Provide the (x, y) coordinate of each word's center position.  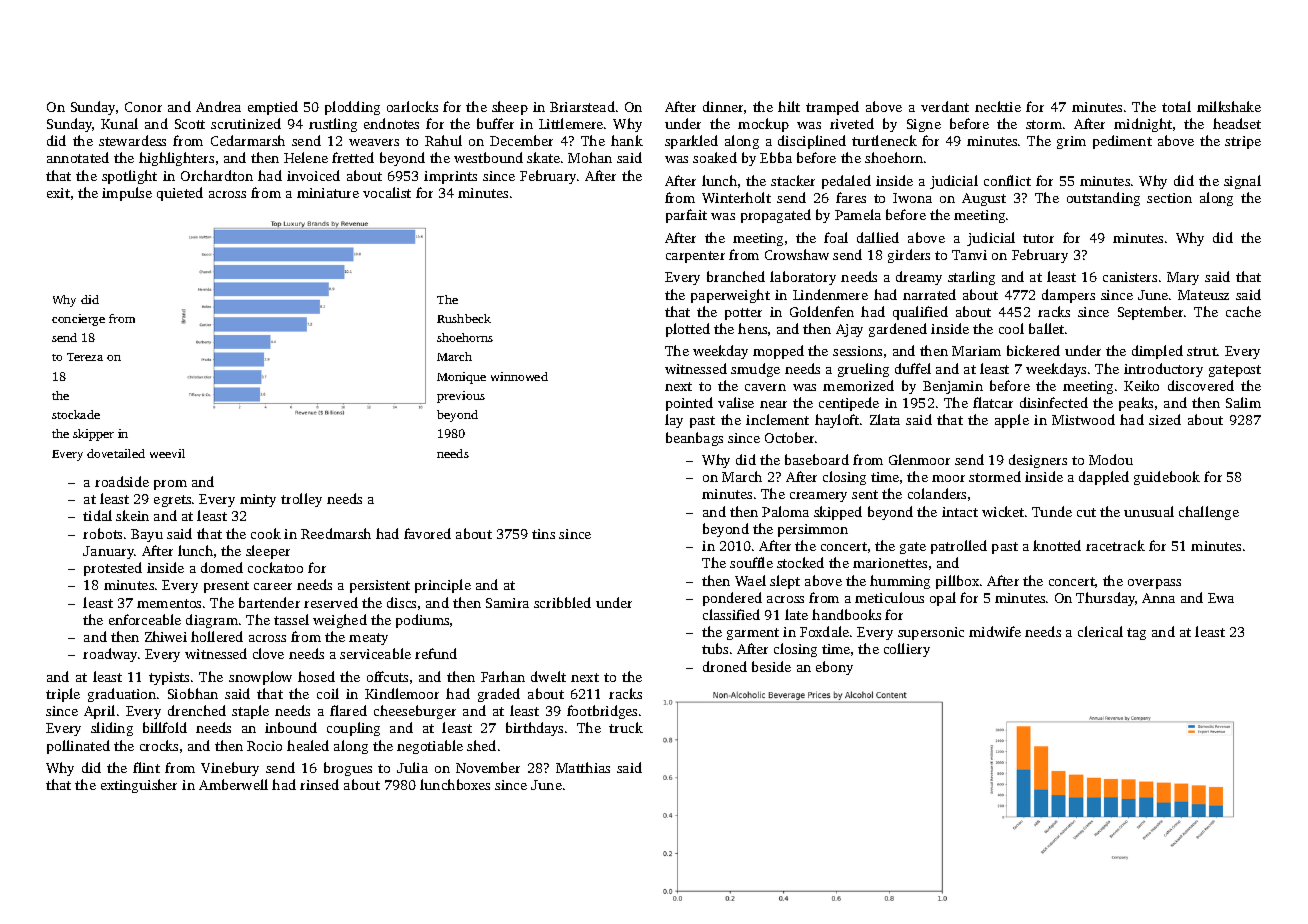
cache (1243, 311)
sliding (112, 729)
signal (1242, 182)
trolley (301, 500)
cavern (765, 387)
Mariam (976, 351)
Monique (461, 378)
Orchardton (217, 175)
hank (627, 140)
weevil (167, 453)
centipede (849, 404)
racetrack (1115, 545)
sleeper (268, 552)
